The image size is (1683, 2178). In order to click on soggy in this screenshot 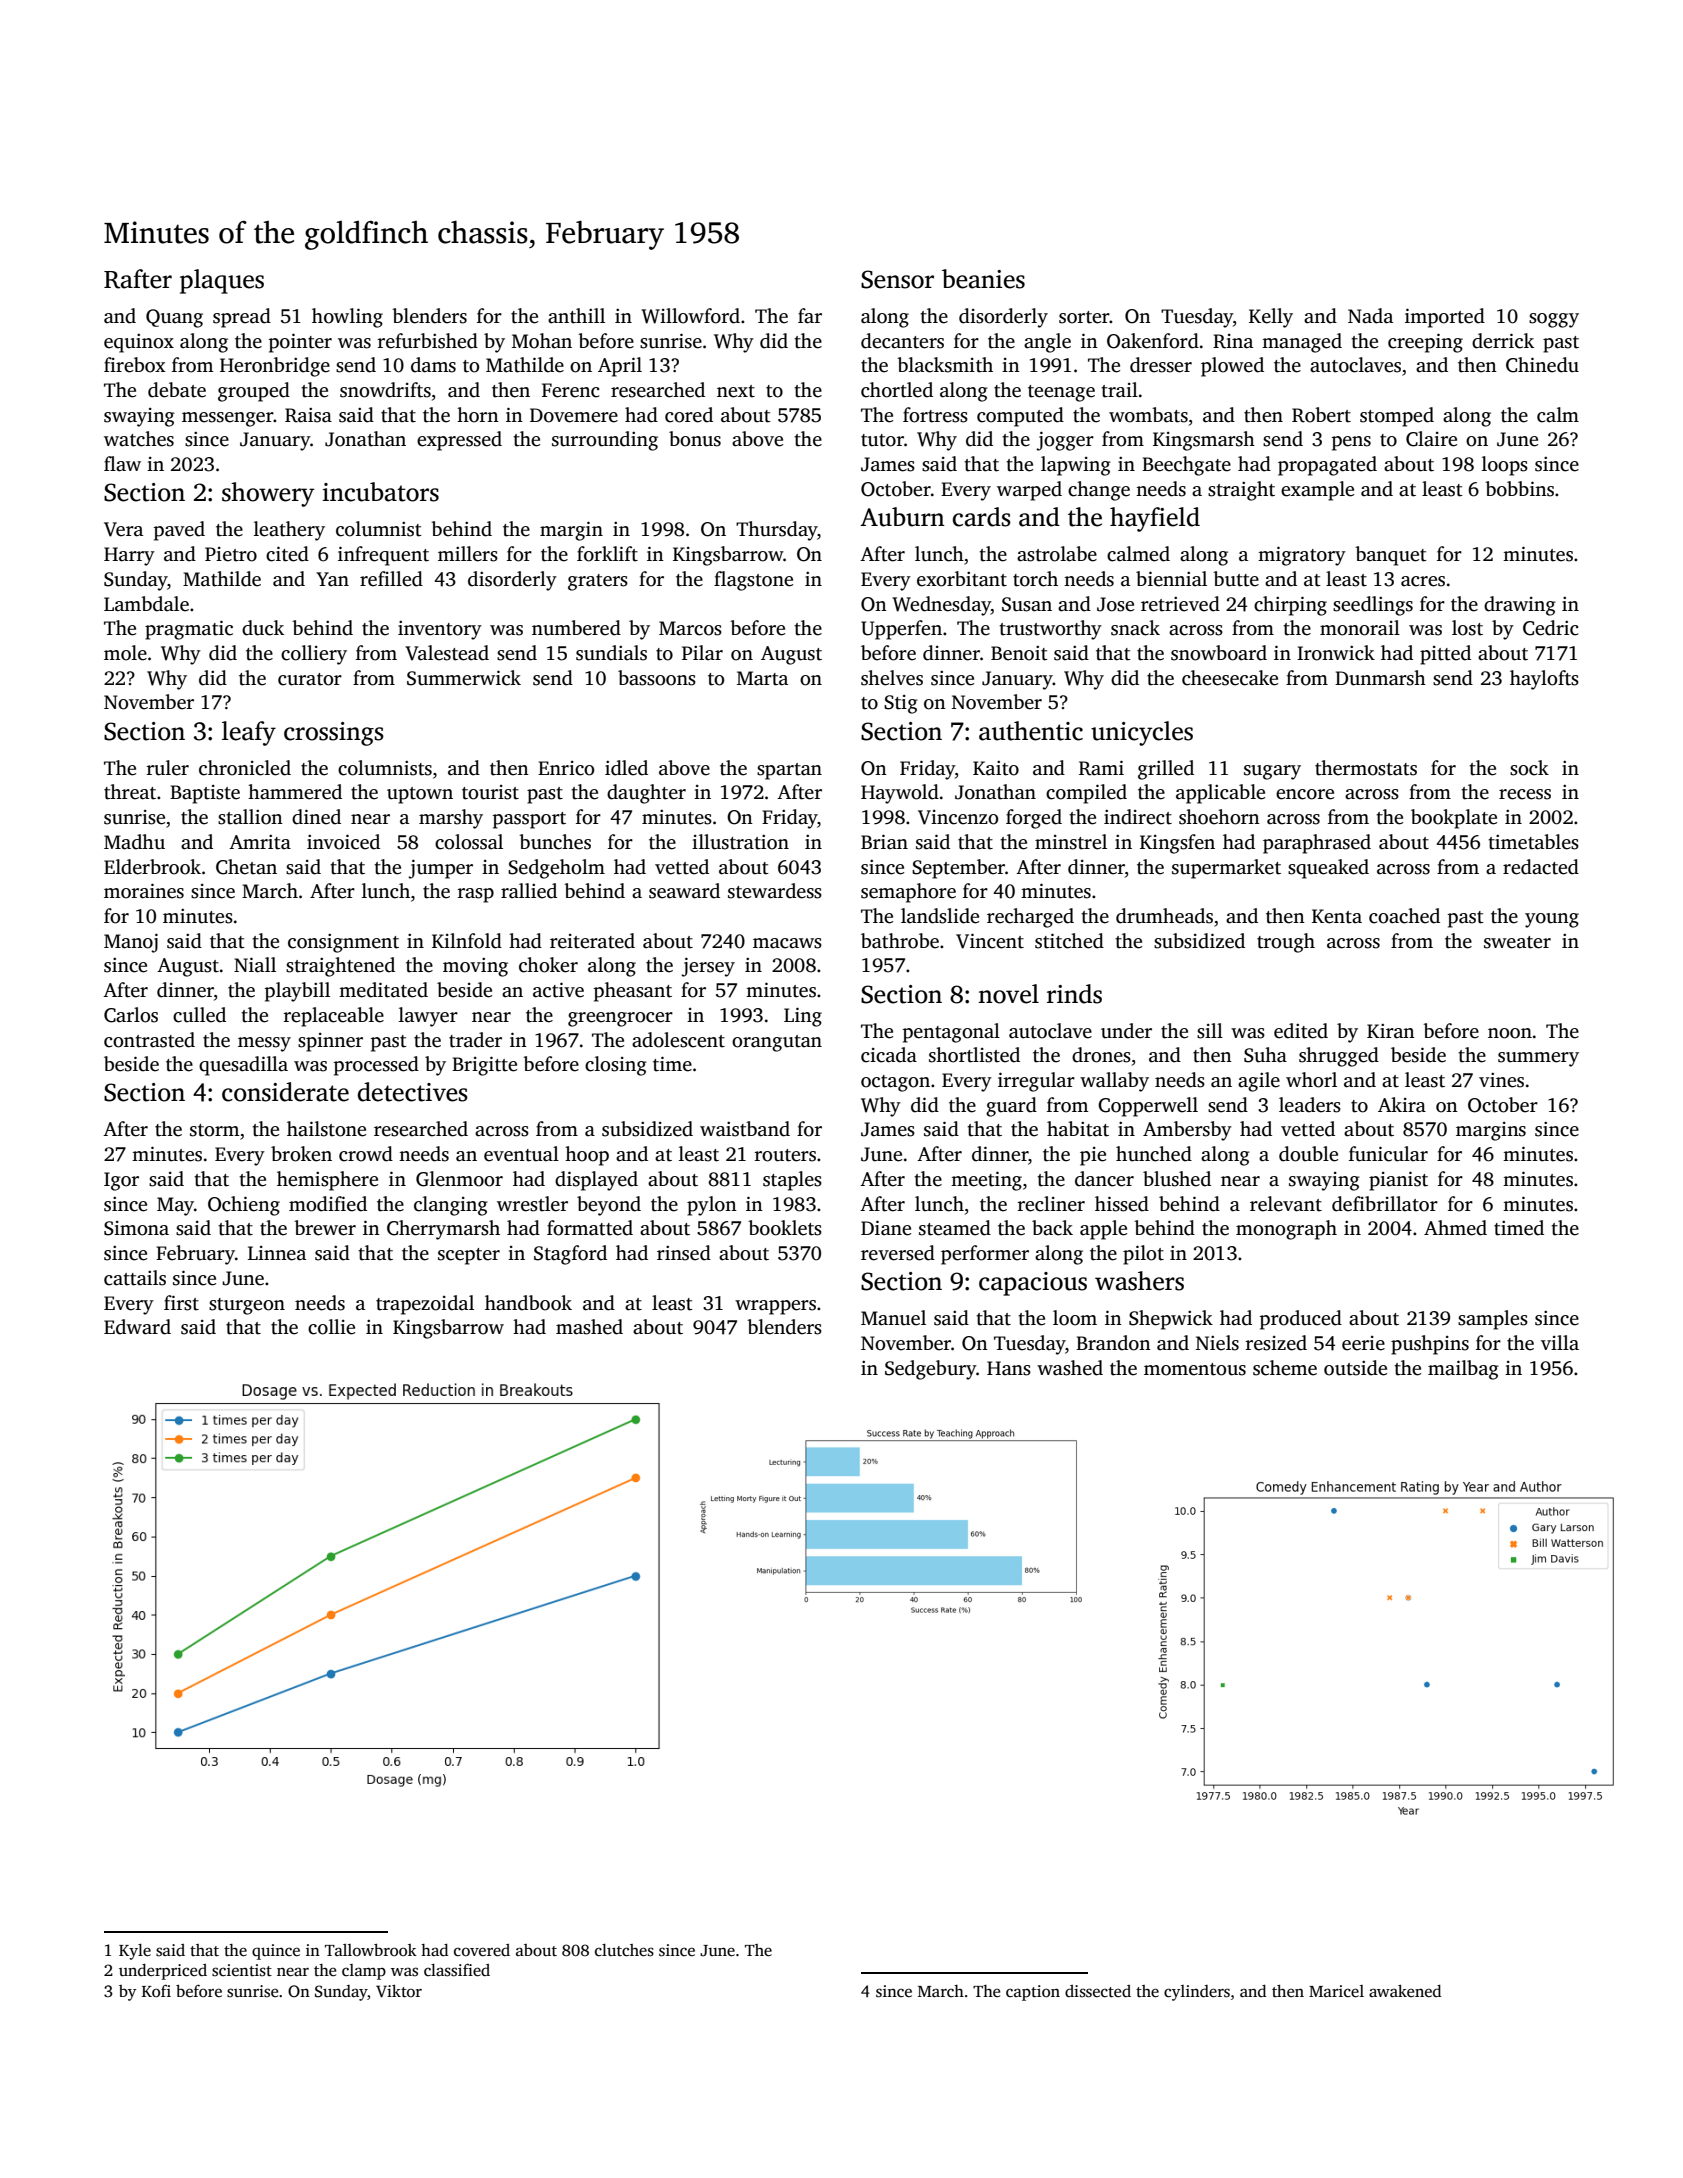, I will do `click(1554, 320)`.
